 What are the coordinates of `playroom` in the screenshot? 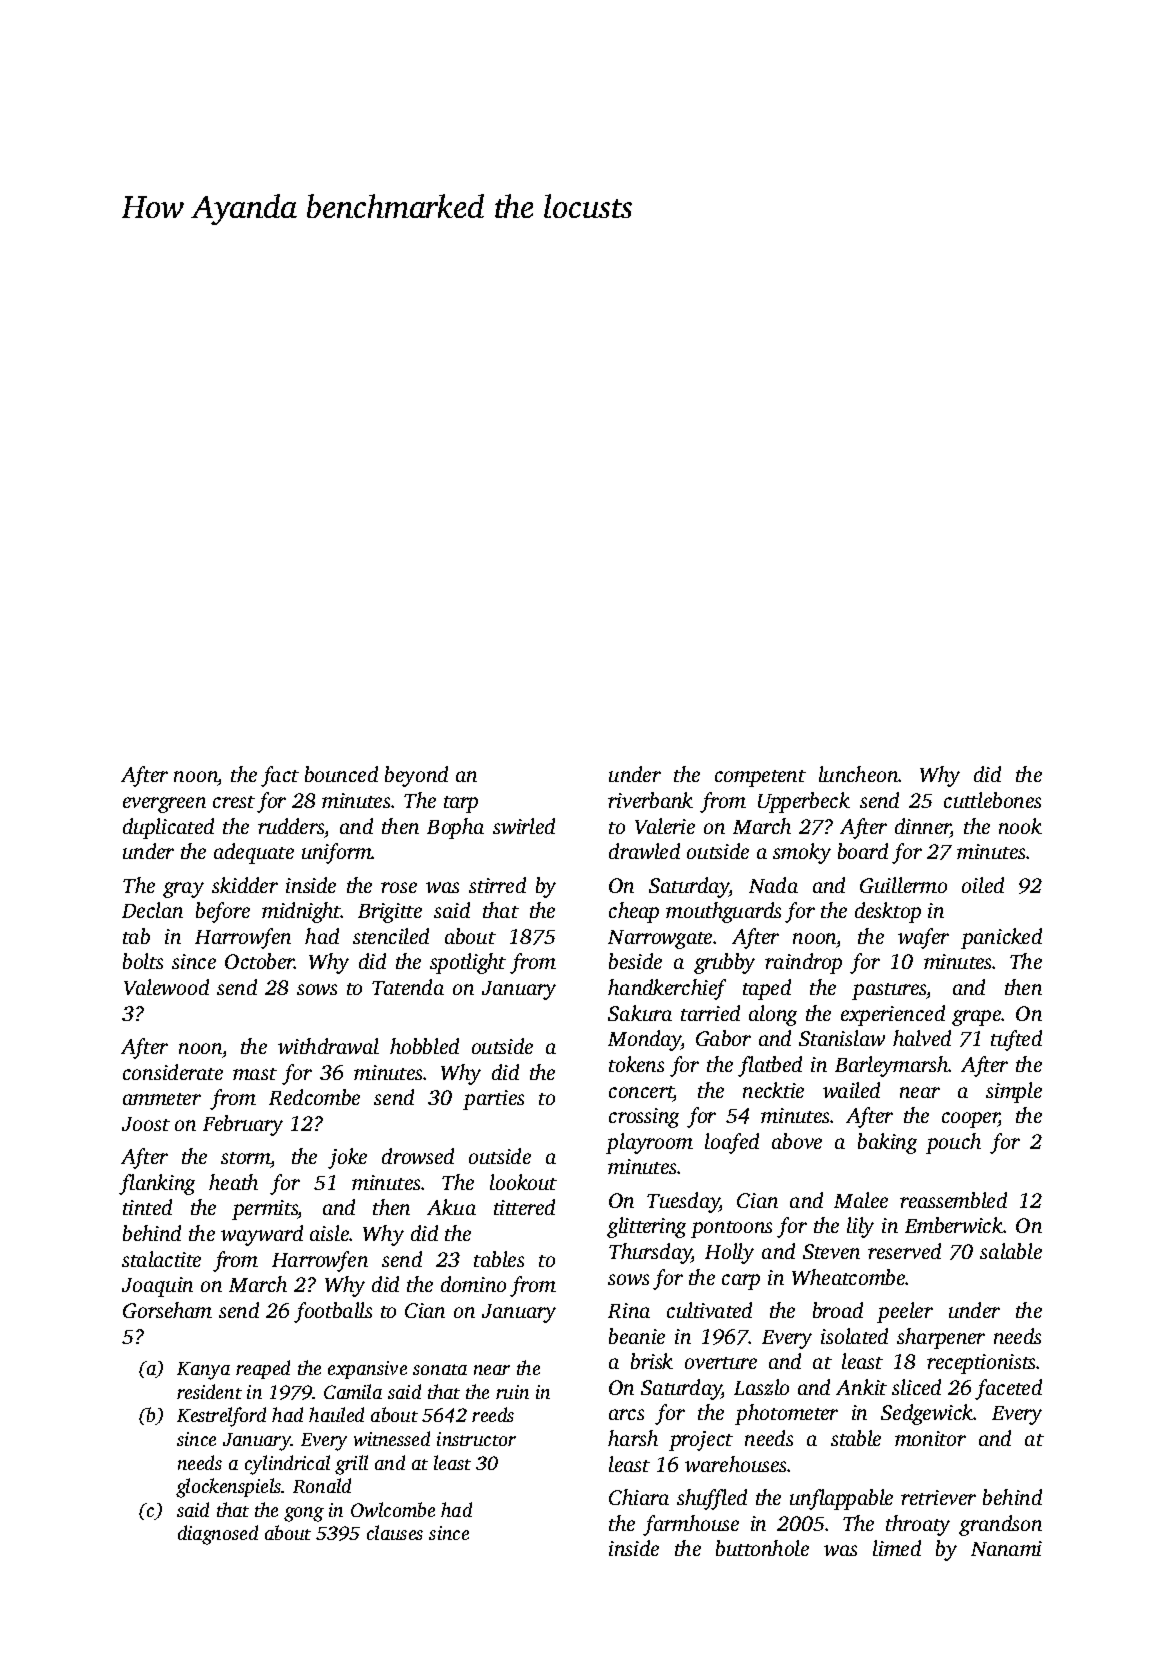 It's located at (649, 1143).
